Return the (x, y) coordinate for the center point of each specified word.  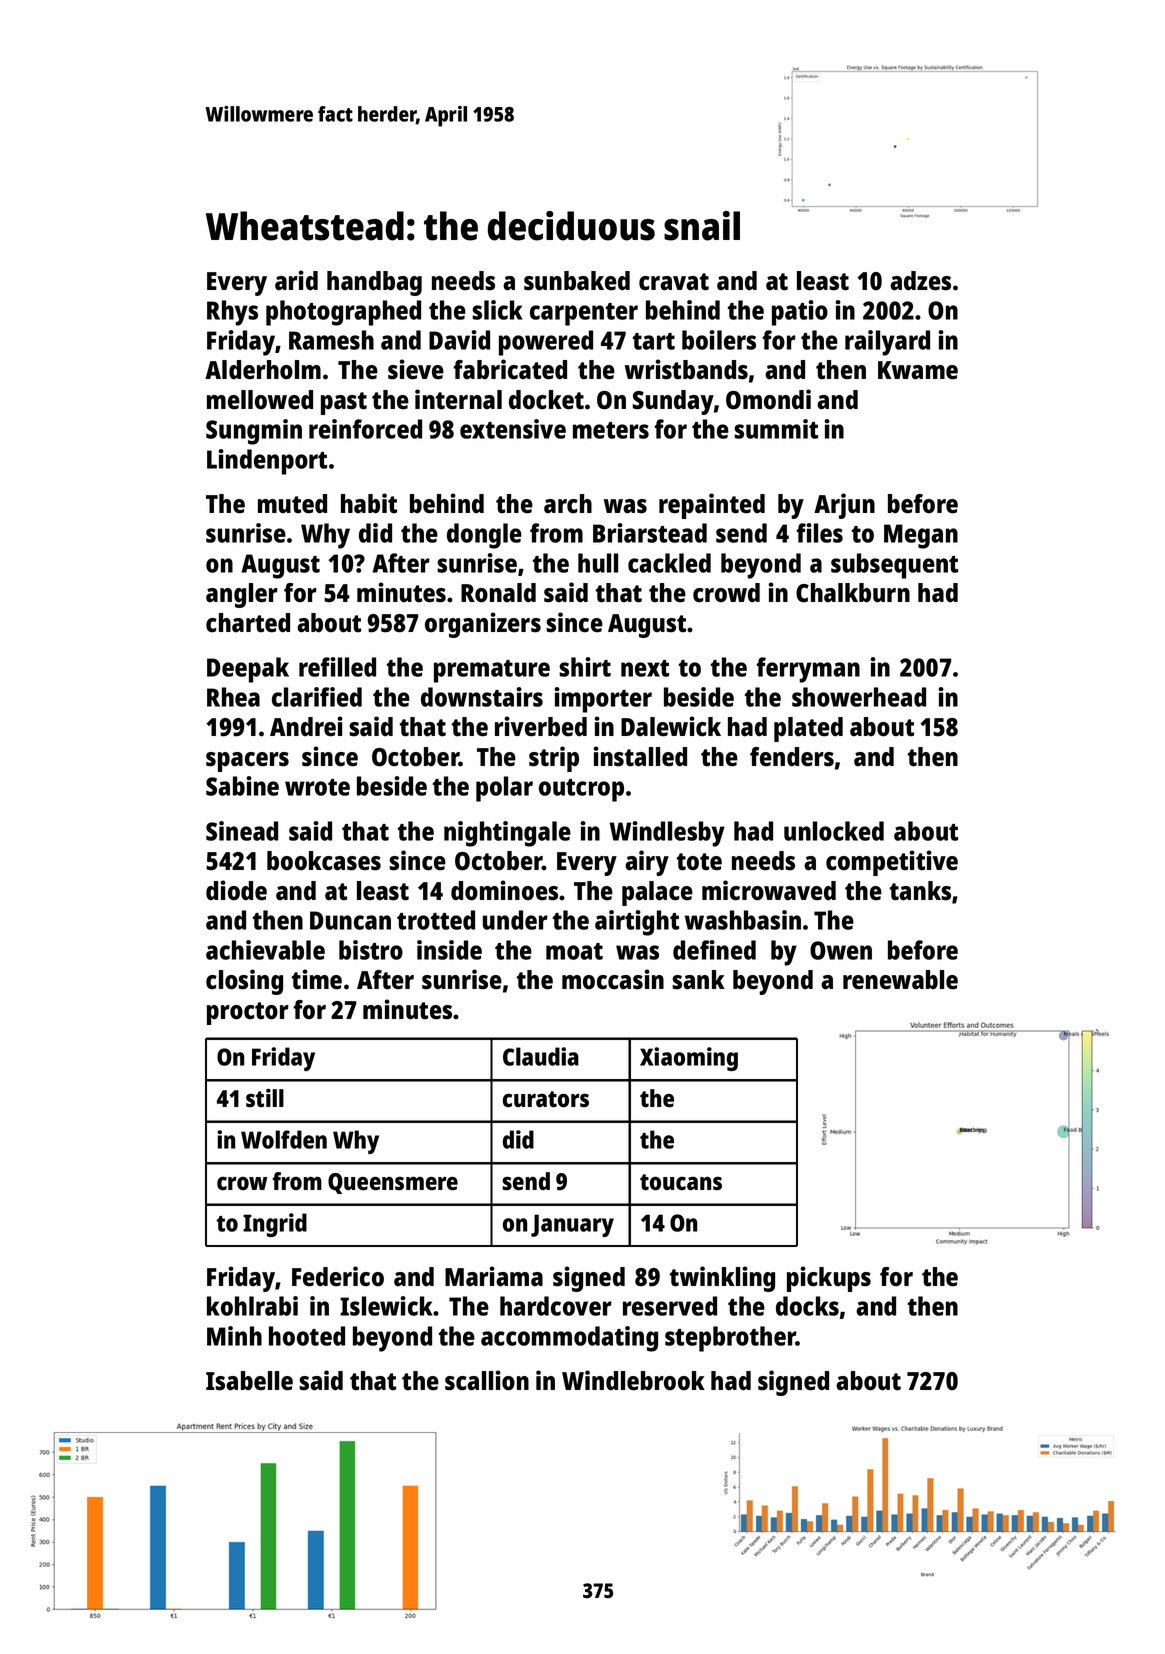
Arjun (844, 506)
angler (242, 595)
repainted (712, 506)
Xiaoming (689, 1059)
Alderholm (263, 370)
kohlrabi (252, 1306)
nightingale (507, 834)
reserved (670, 1306)
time (317, 979)
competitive (892, 863)
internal (458, 399)
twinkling (722, 1279)
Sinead (242, 831)
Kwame (918, 370)
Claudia (541, 1056)
